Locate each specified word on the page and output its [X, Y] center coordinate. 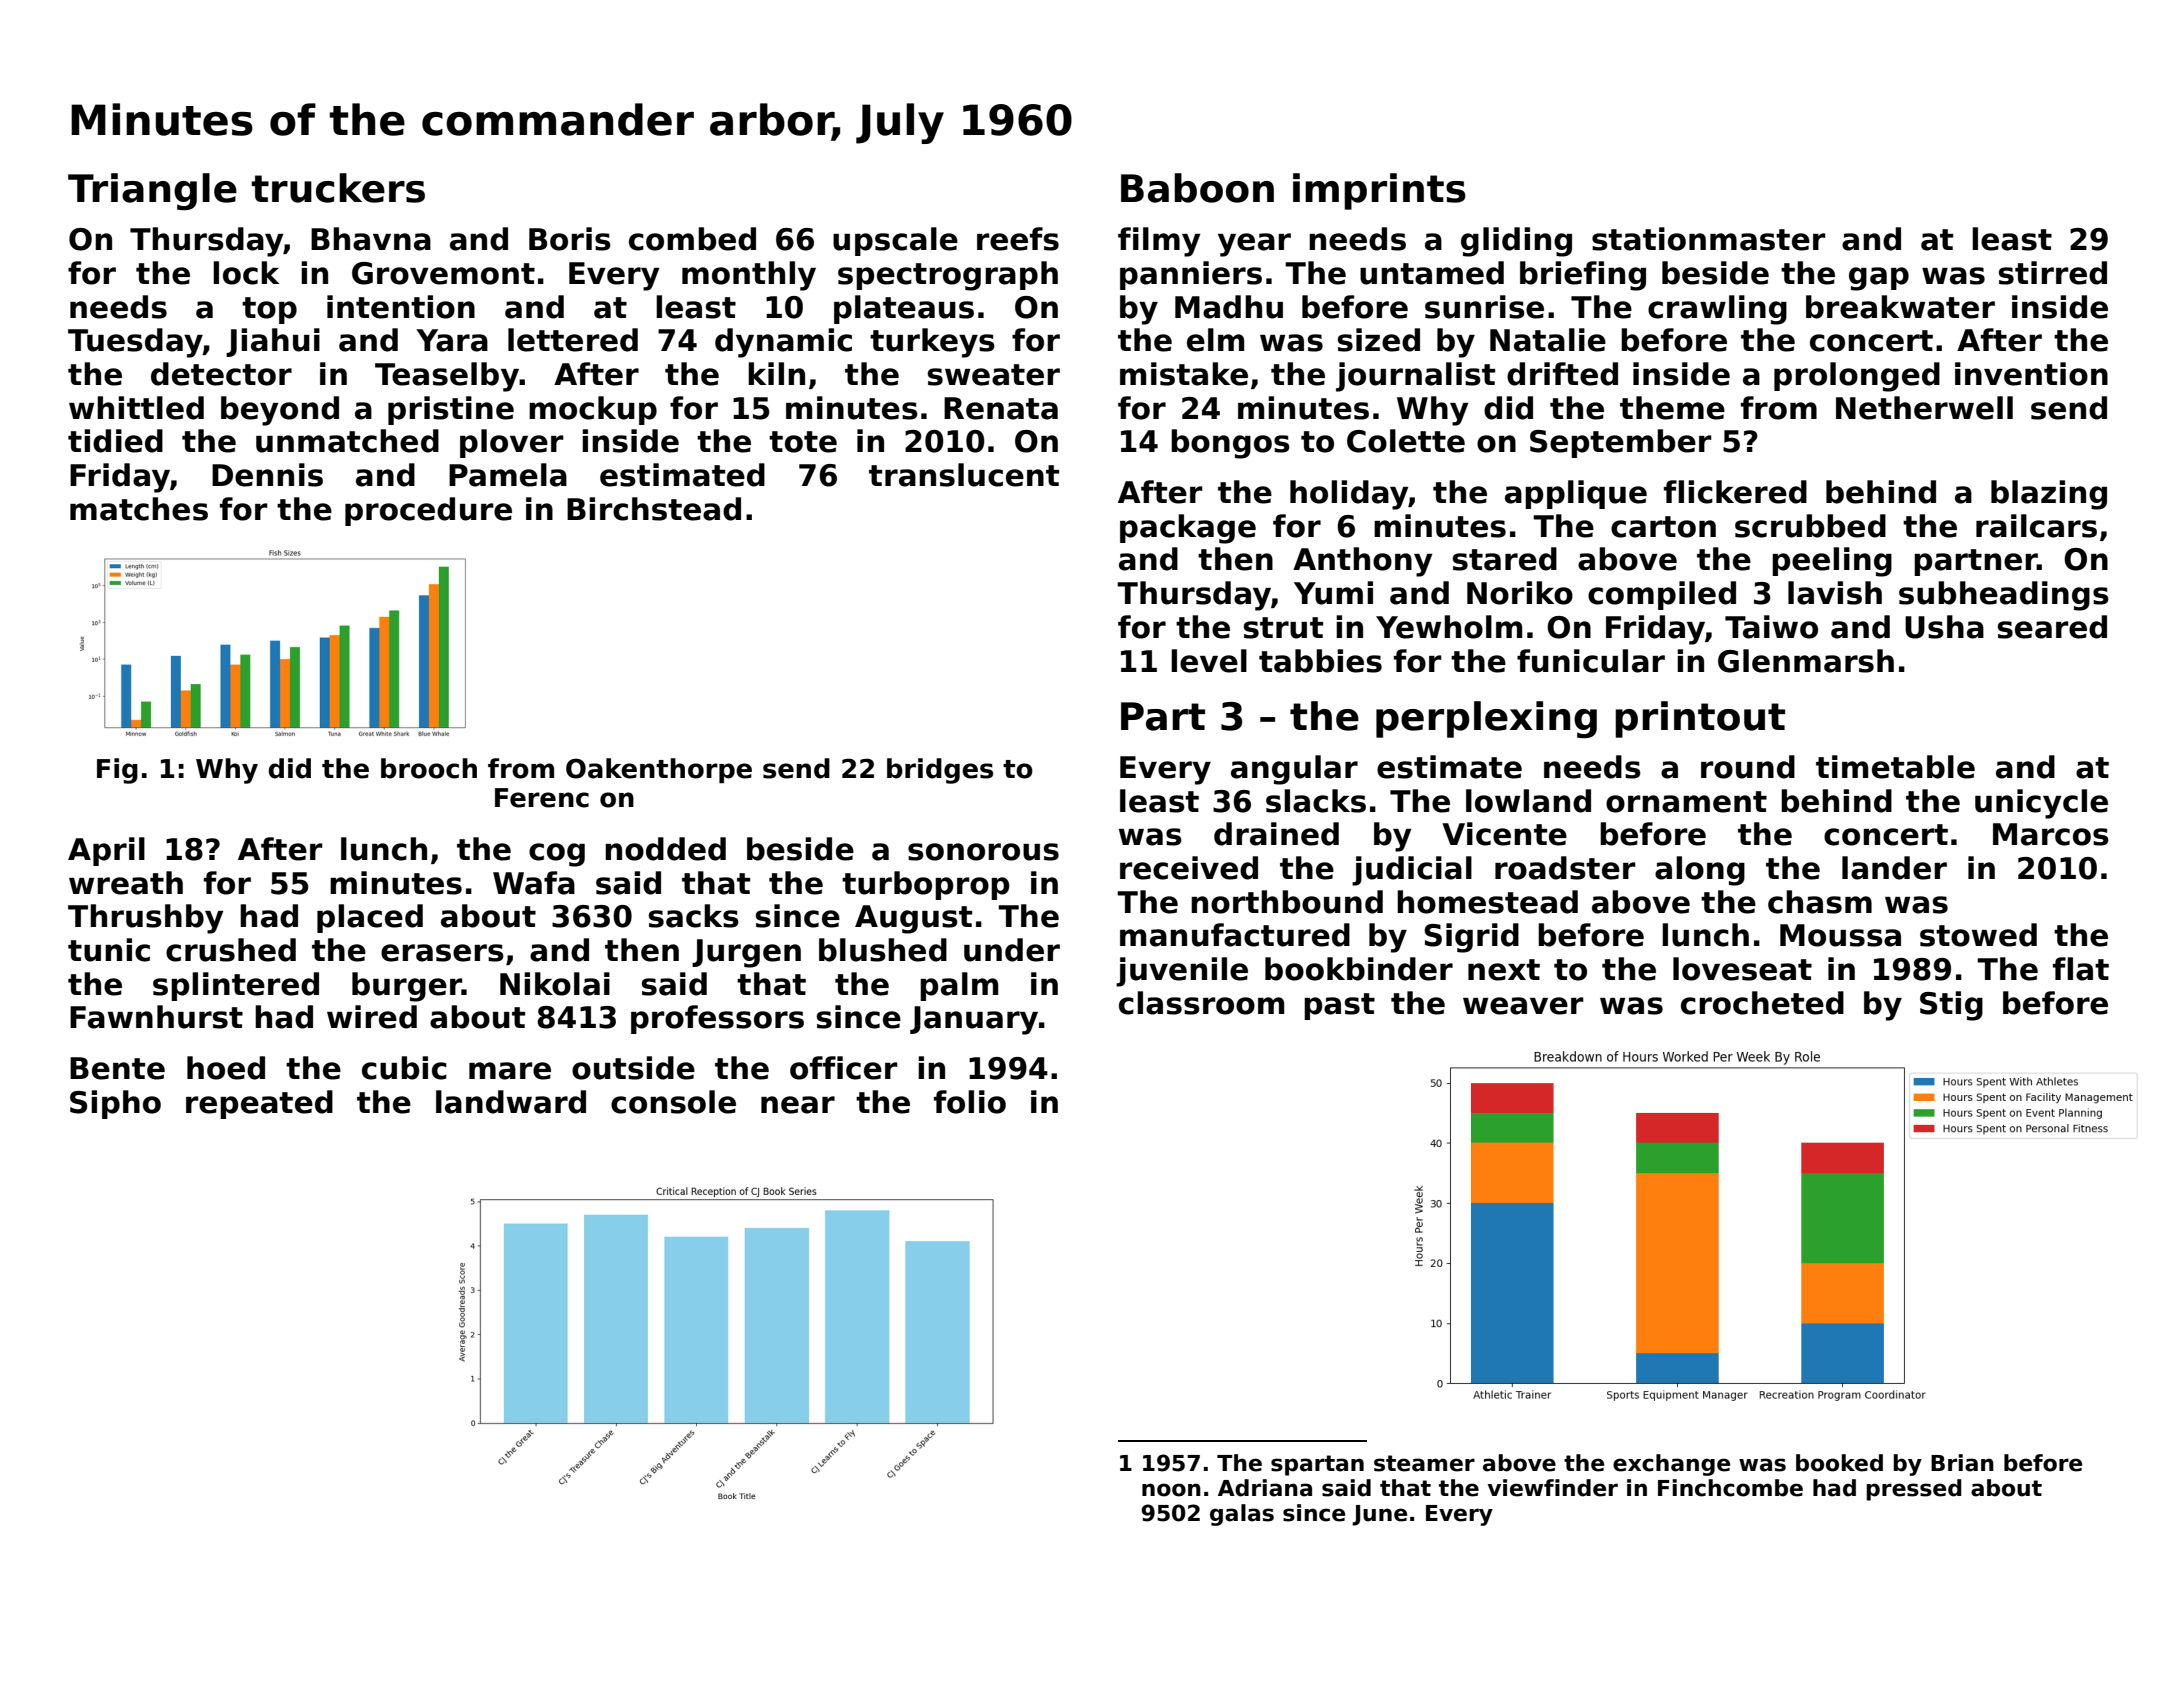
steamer [1424, 1463]
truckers [338, 188]
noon [1171, 1490]
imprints [1379, 191]
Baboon [1197, 188]
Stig [1951, 1006]
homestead [1487, 902]
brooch [429, 768]
